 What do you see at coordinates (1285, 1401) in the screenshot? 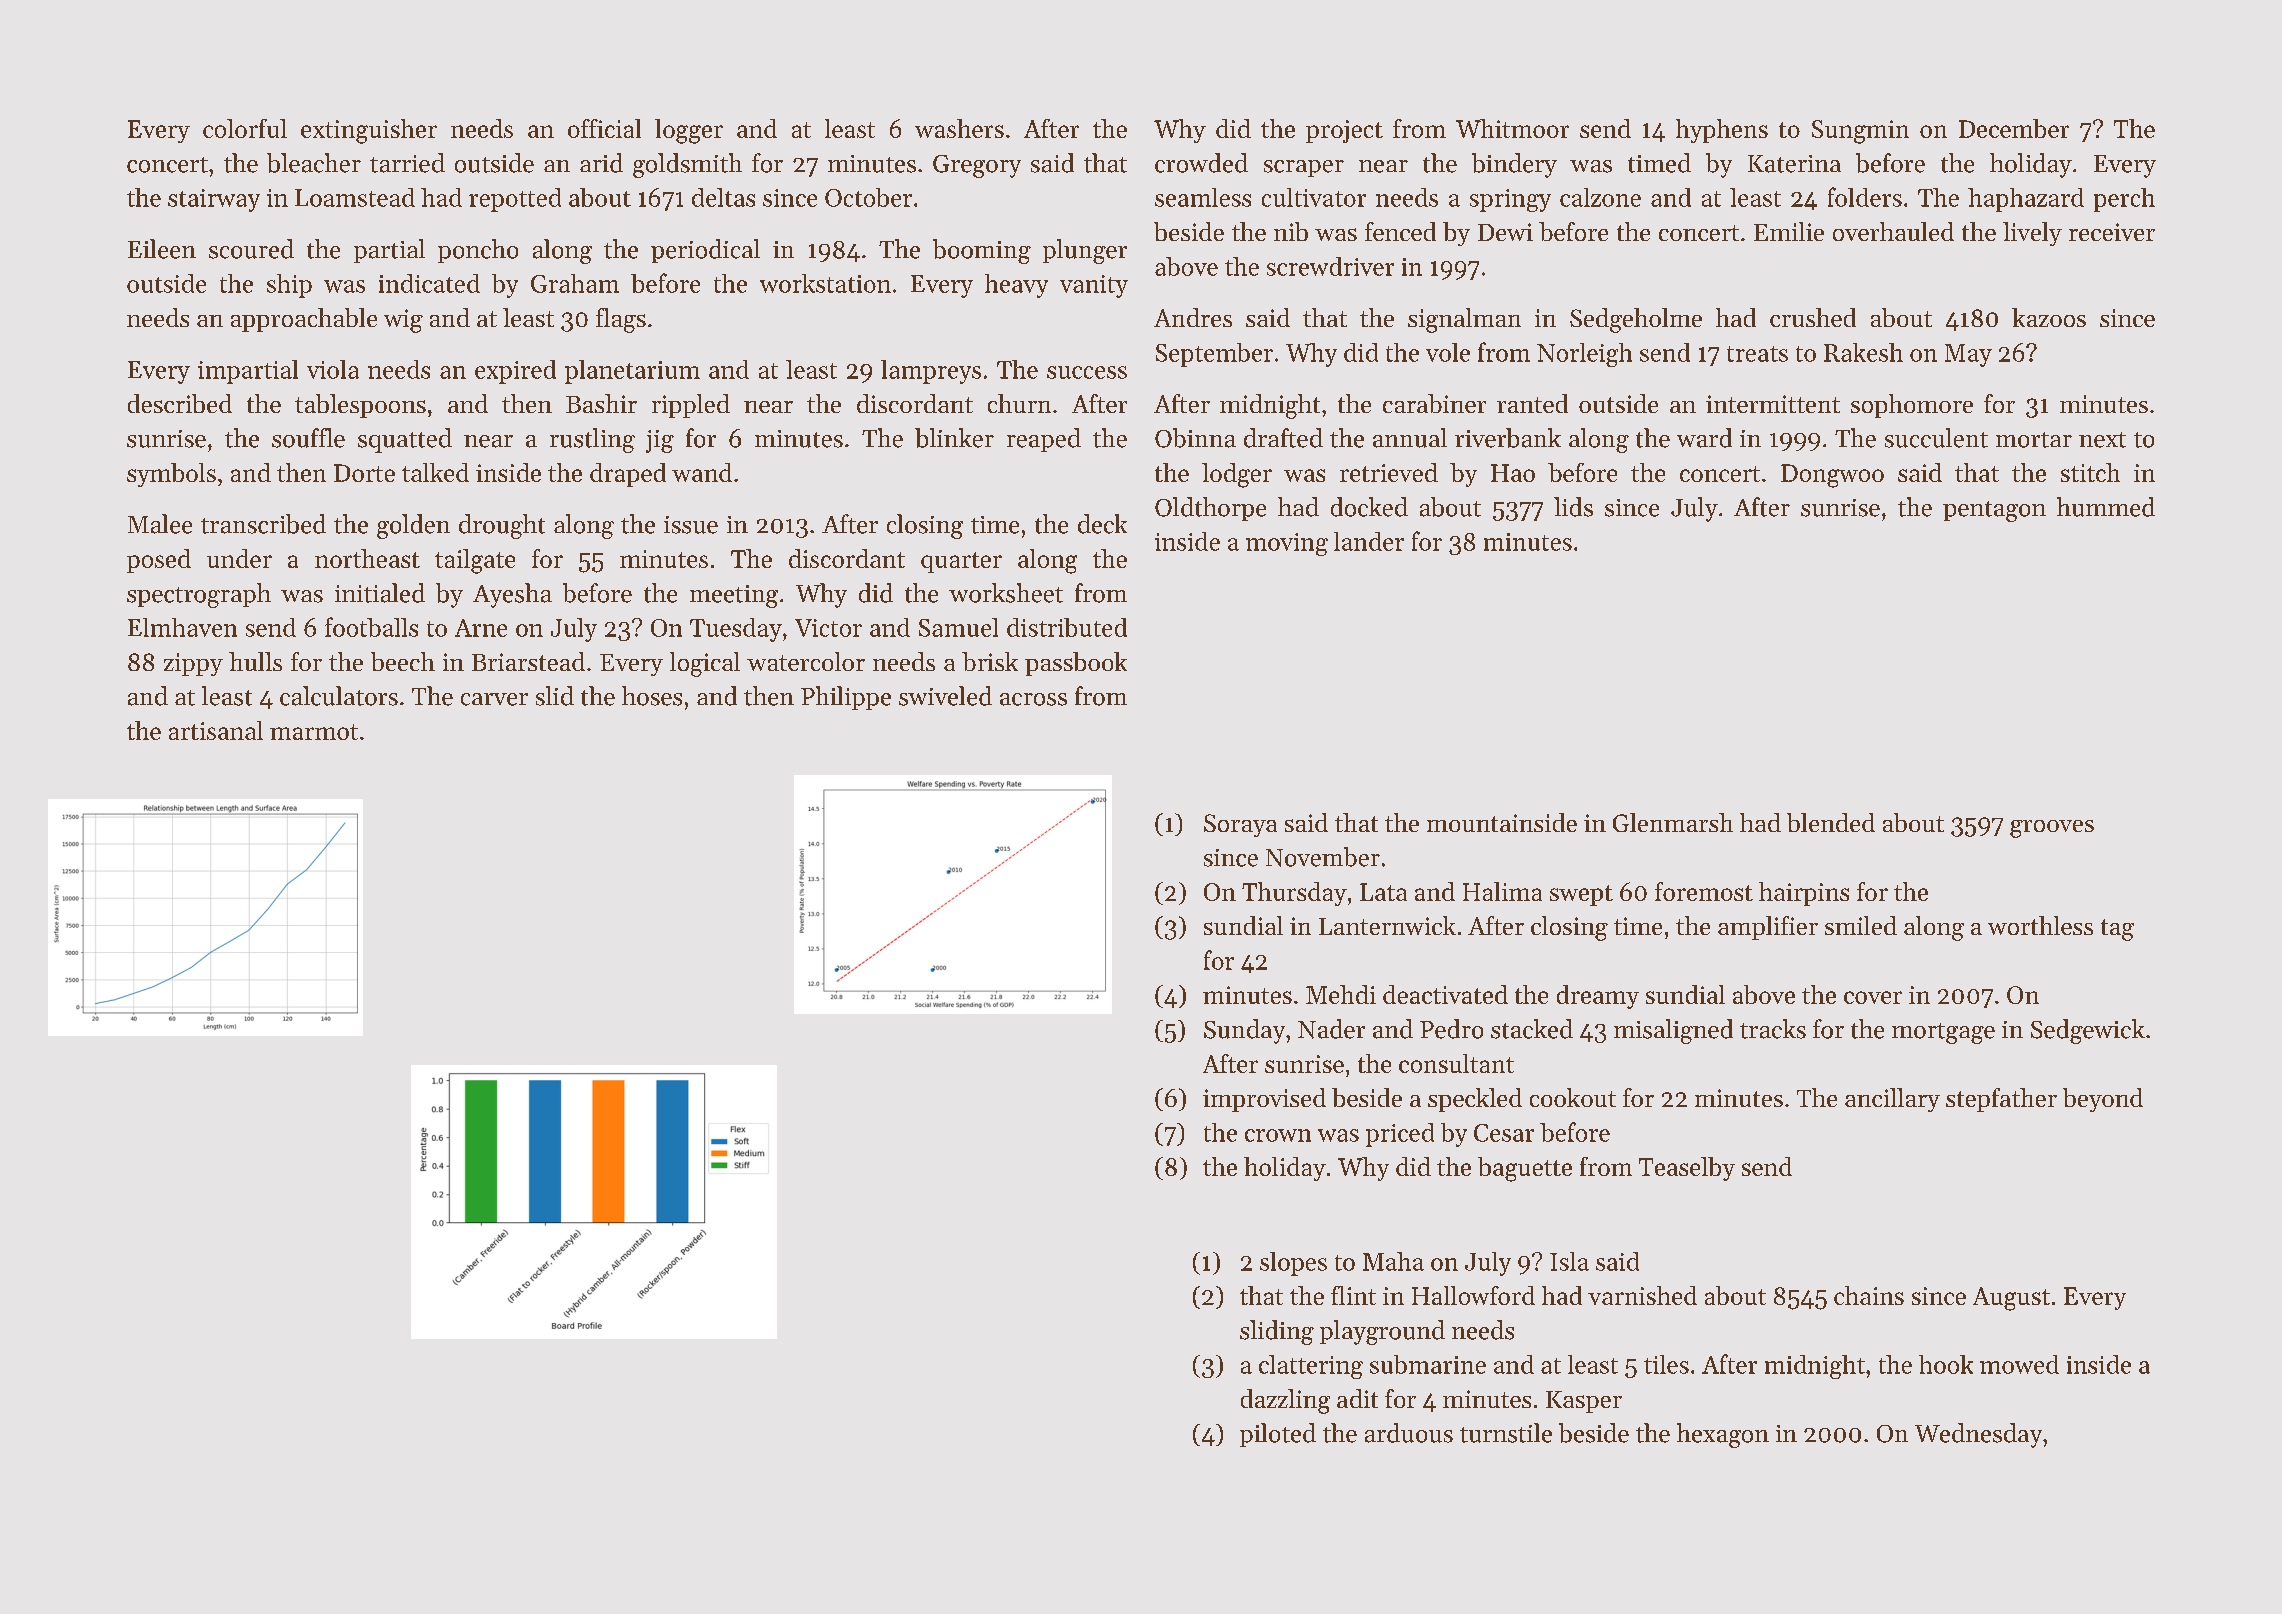
I see `dazzling` at bounding box center [1285, 1401].
